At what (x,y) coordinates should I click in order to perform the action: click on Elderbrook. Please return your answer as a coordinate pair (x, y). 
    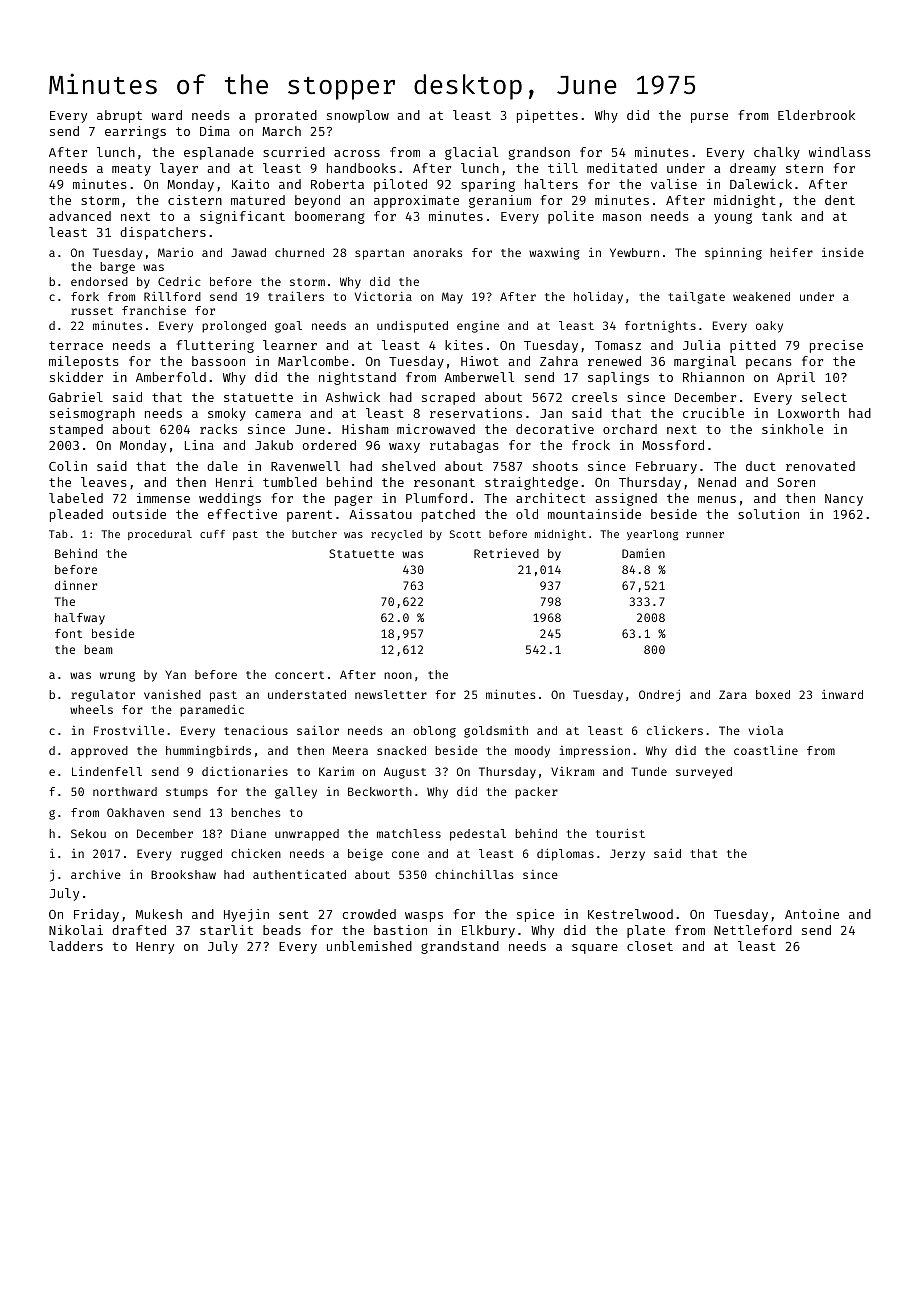
    Looking at the image, I should click on (816, 115).
